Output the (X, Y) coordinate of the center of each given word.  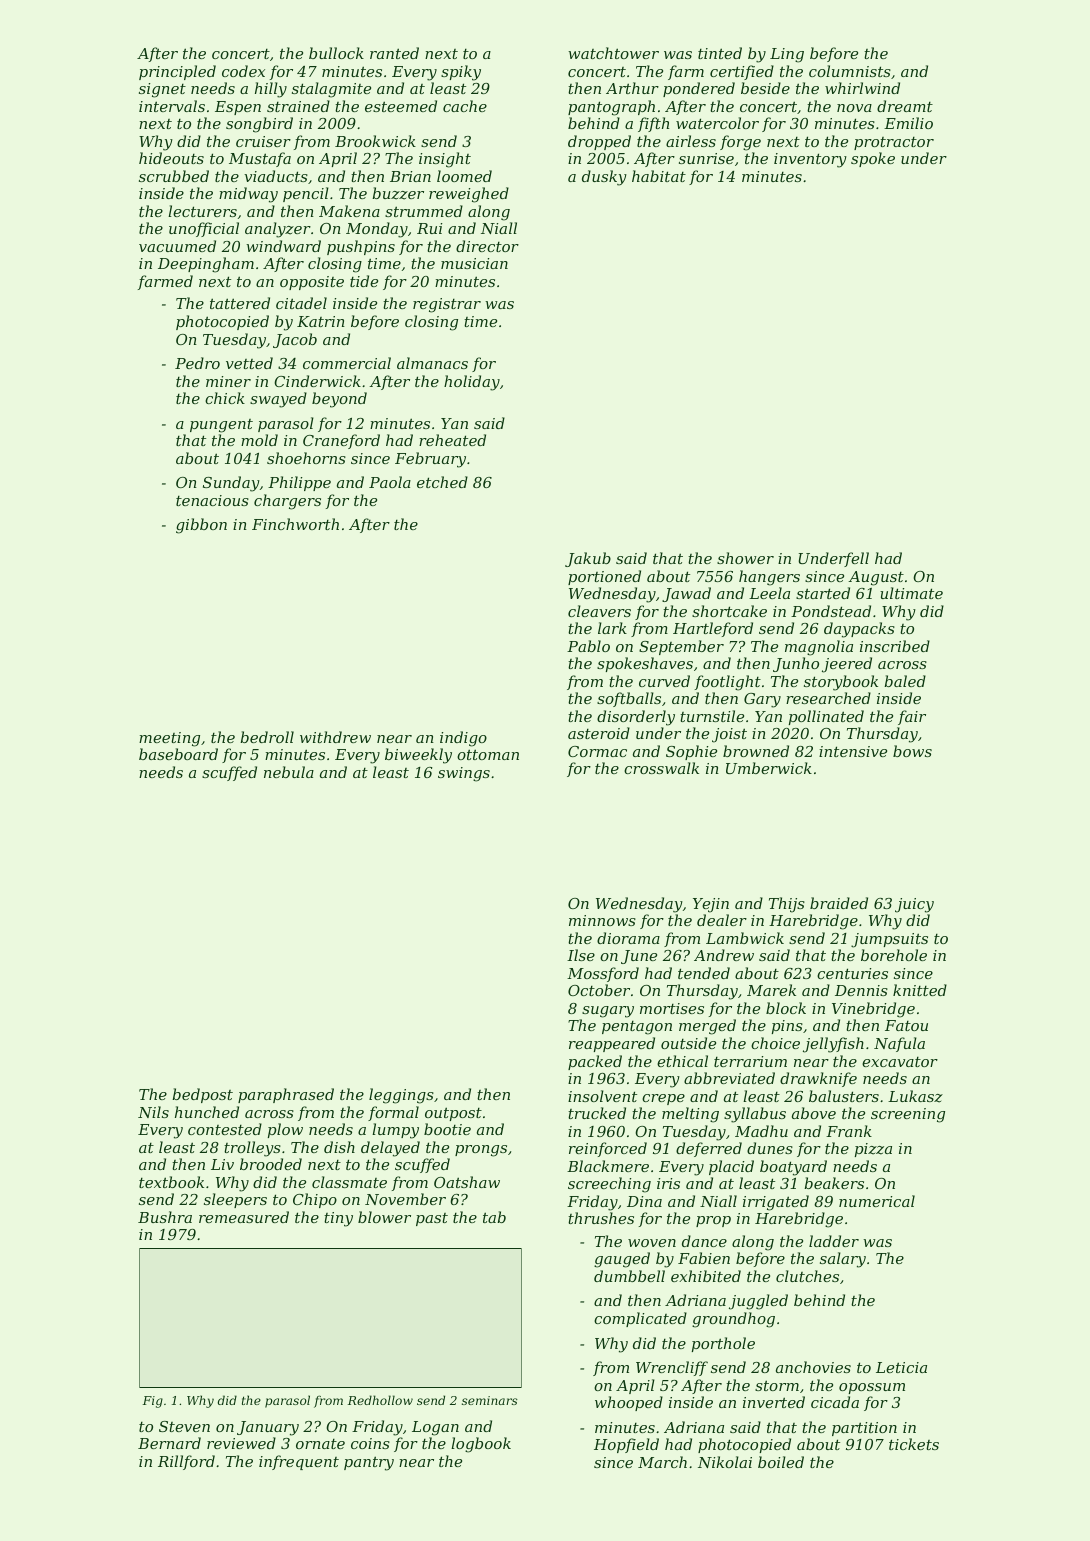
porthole (723, 1344)
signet (162, 90)
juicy (914, 905)
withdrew (335, 737)
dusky (604, 178)
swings (464, 774)
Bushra (165, 1217)
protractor (894, 143)
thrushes (601, 1218)
